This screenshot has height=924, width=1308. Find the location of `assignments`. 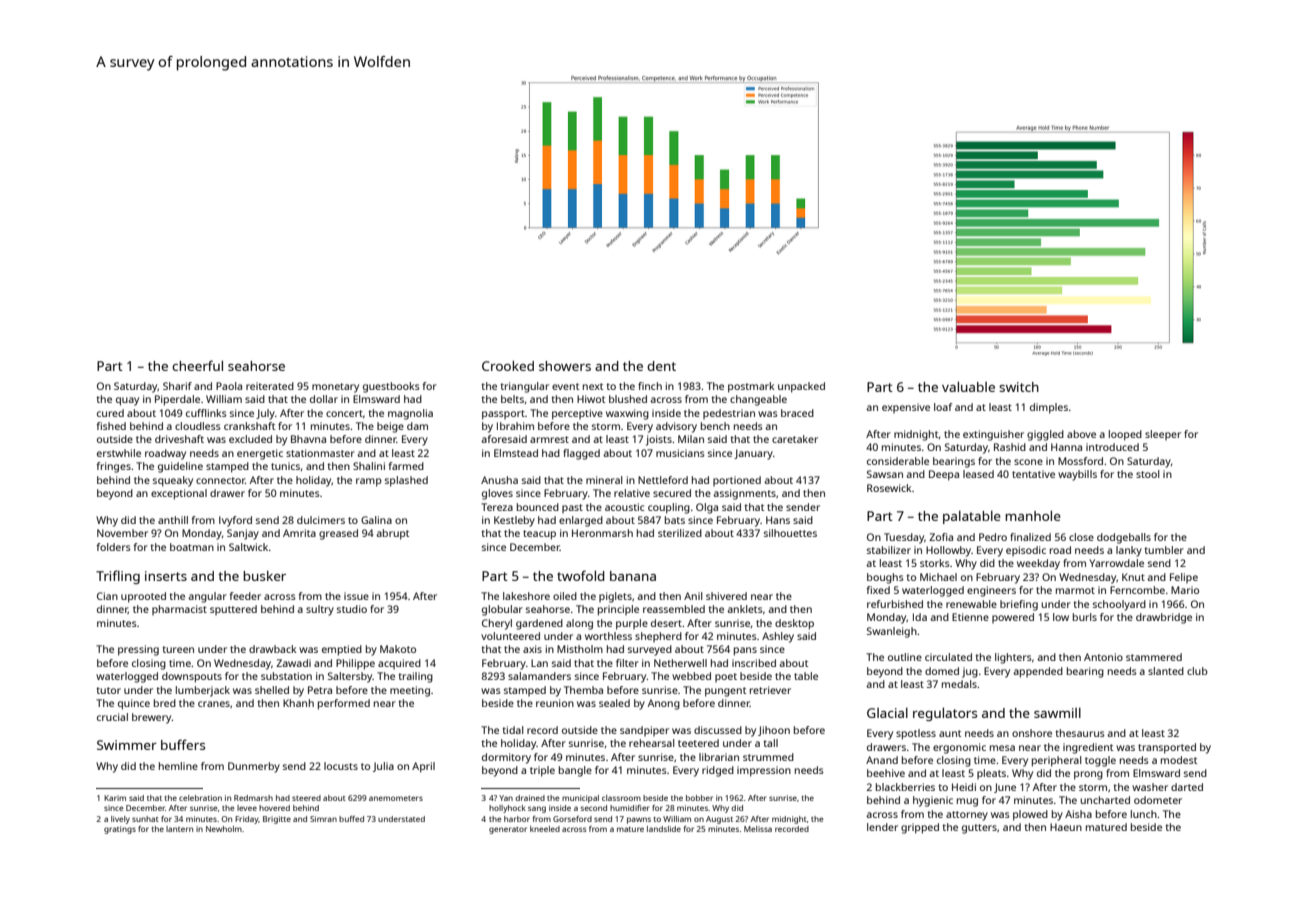

assignments is located at coordinates (744, 494).
